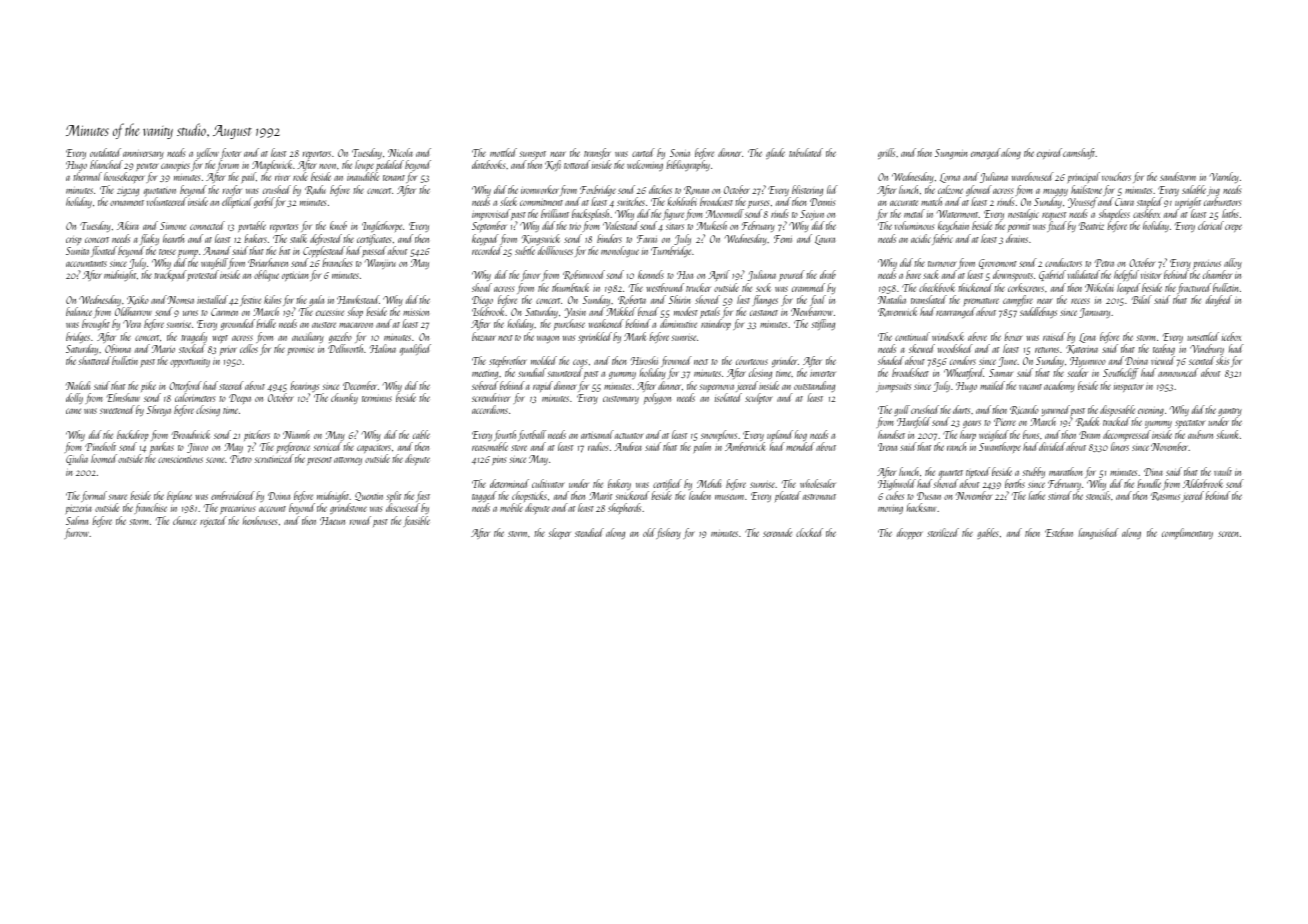  I want to click on backsplash, so click(591, 215).
